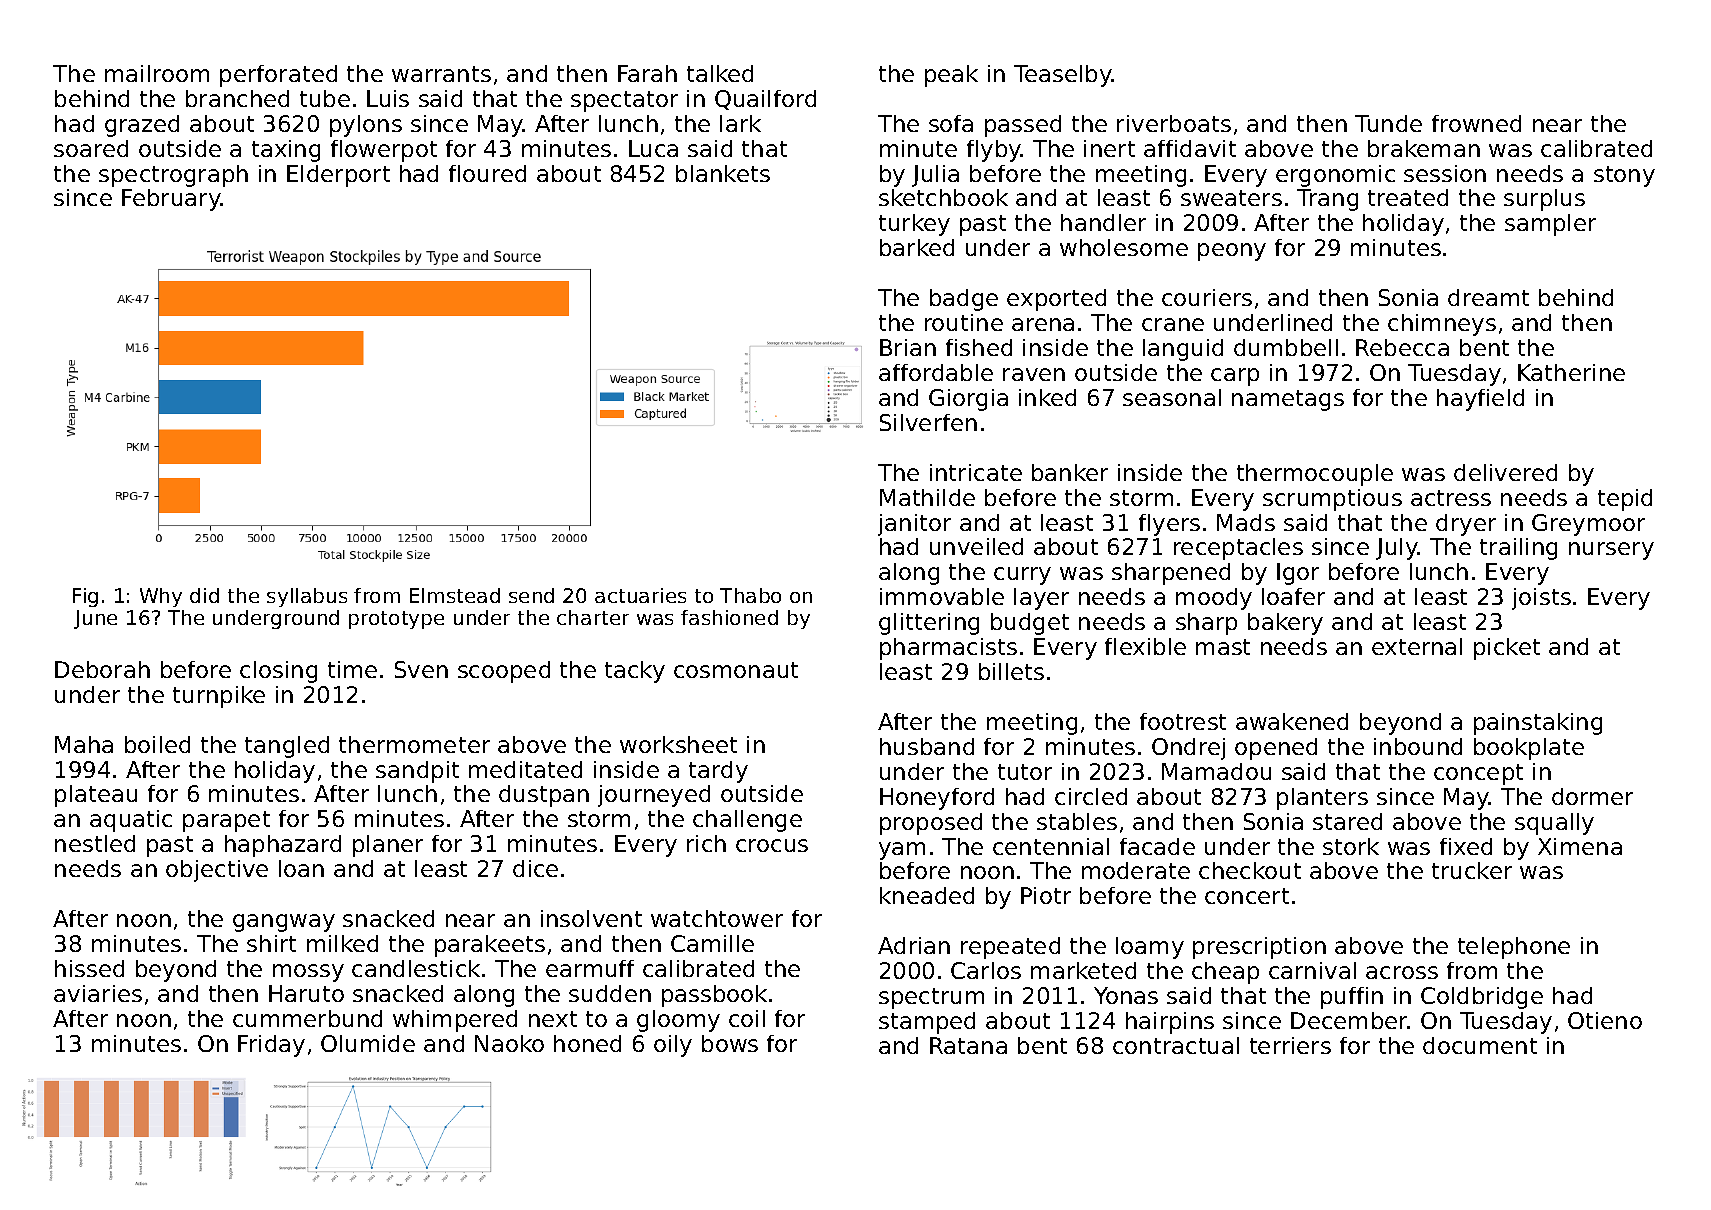 This image has width=1711, height=1210. What do you see at coordinates (338, 176) in the image?
I see `Elderport` at bounding box center [338, 176].
